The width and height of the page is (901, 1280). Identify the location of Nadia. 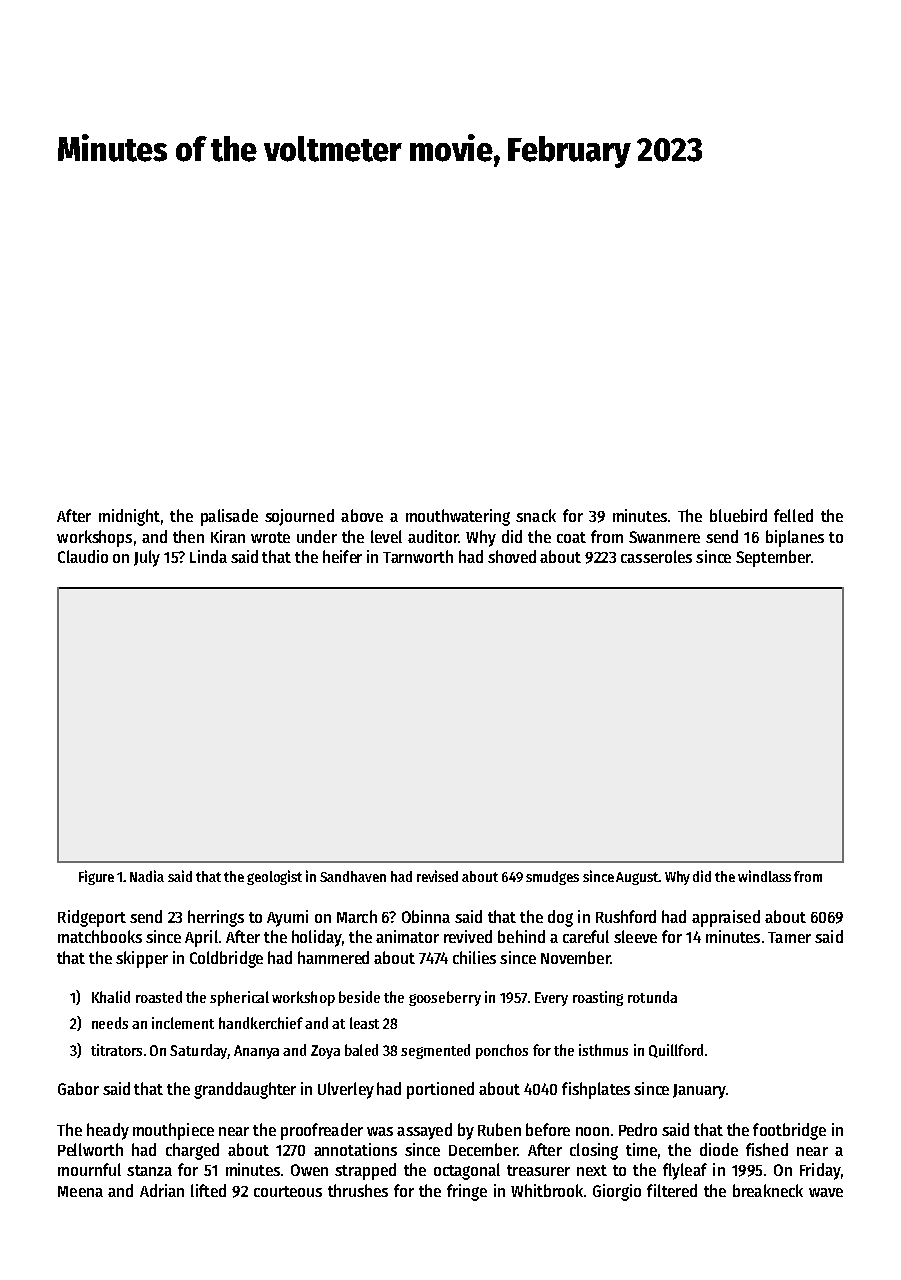
(147, 876).
